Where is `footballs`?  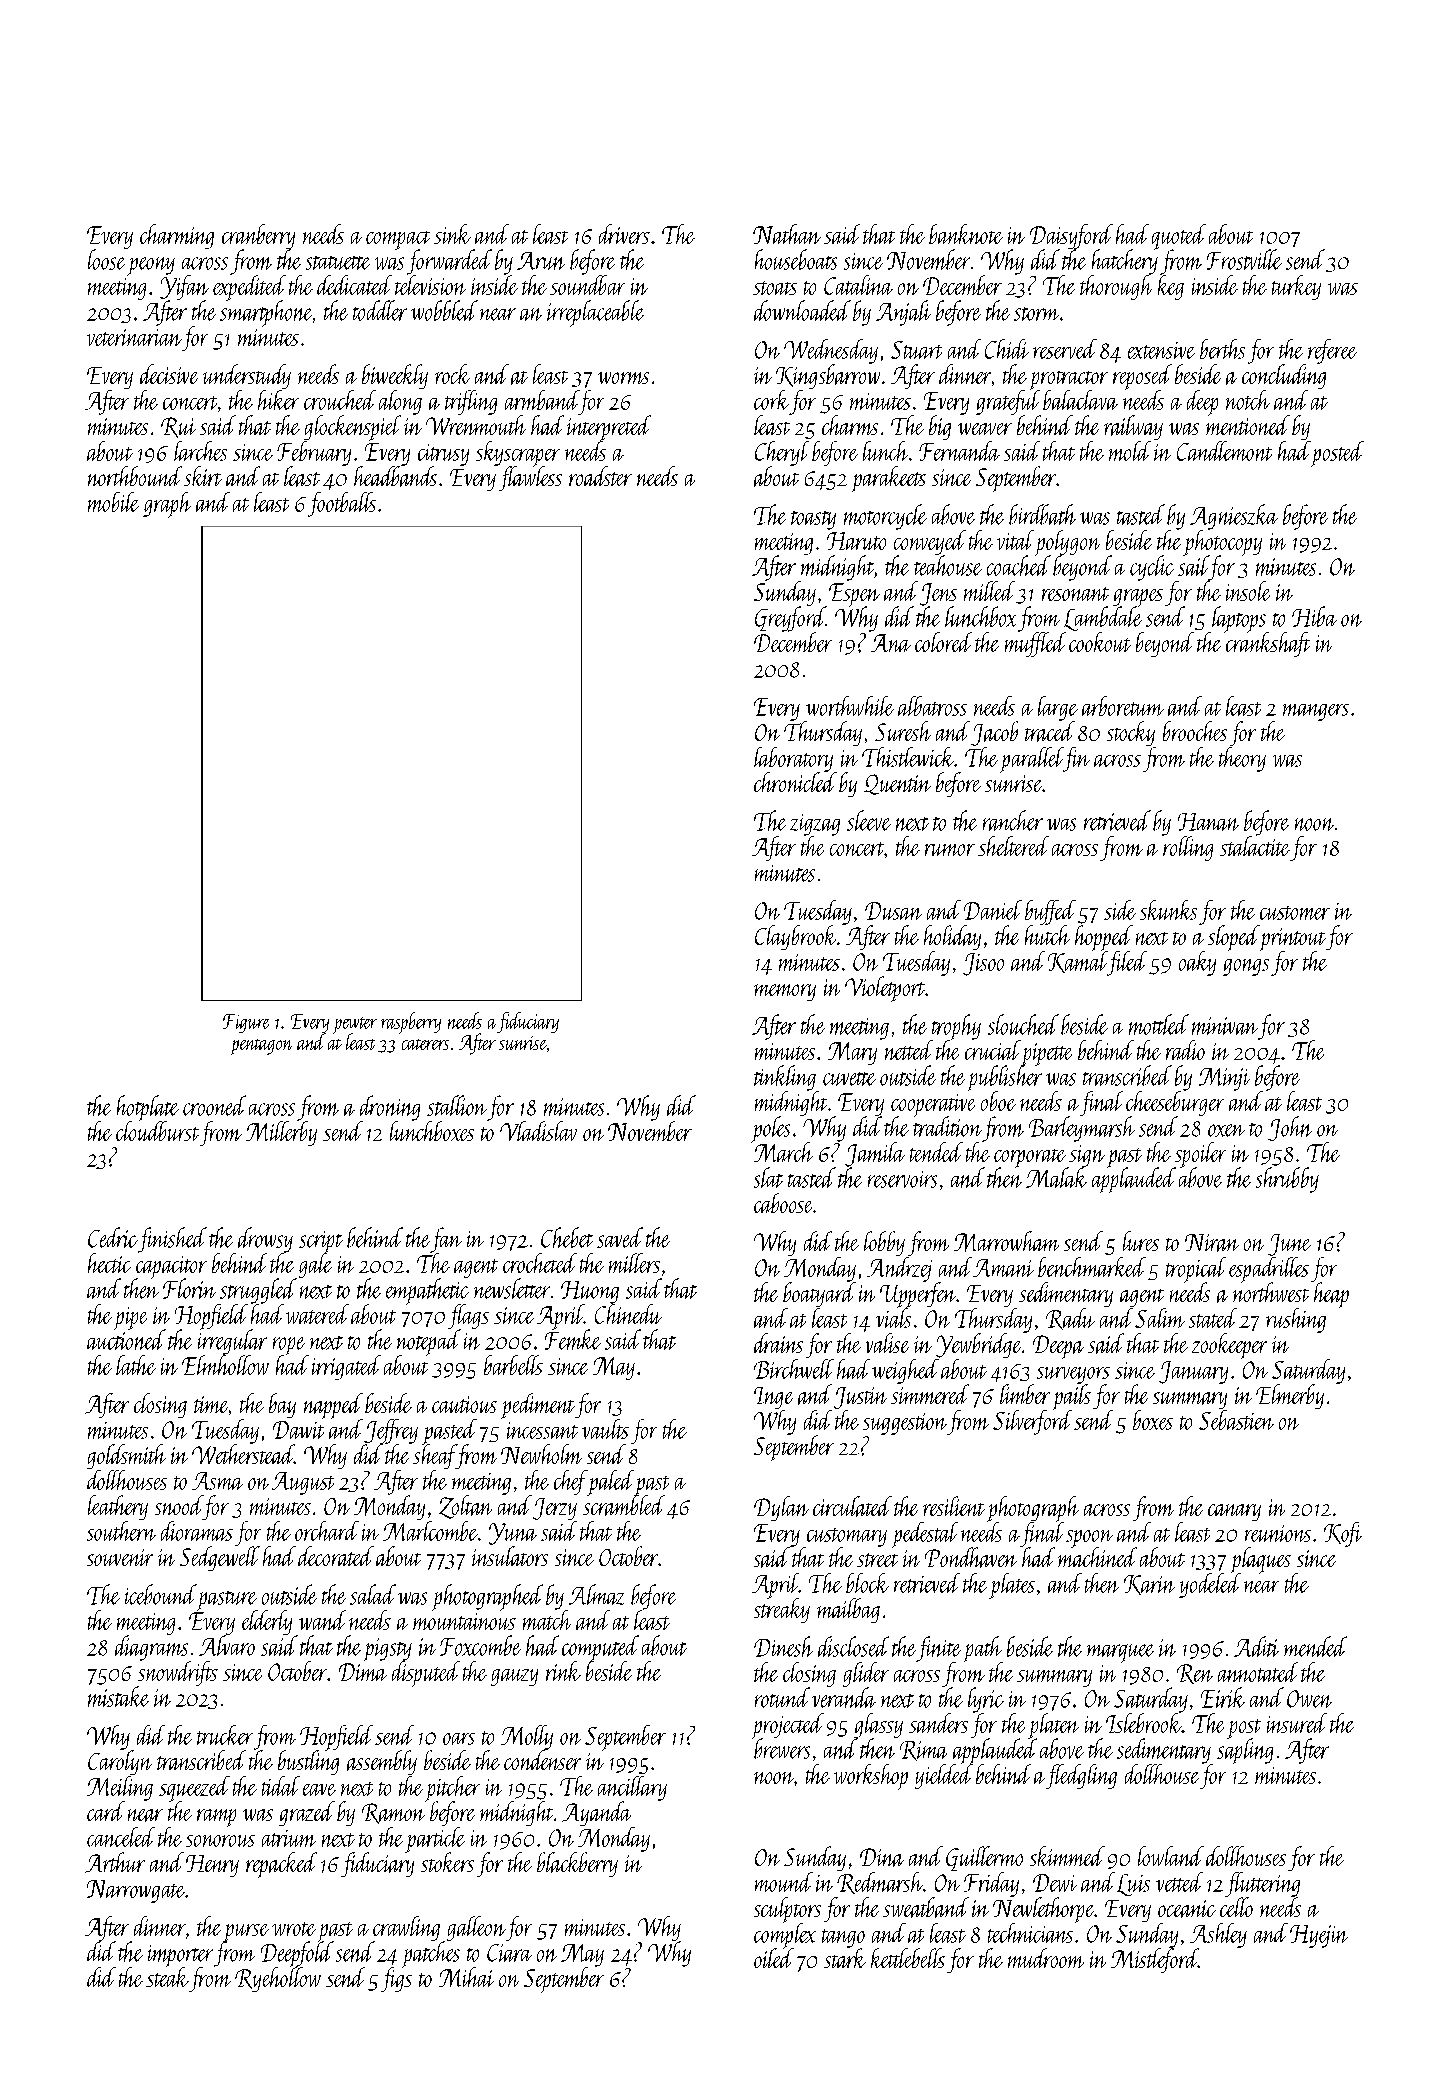
footballs is located at coordinates (342, 504).
